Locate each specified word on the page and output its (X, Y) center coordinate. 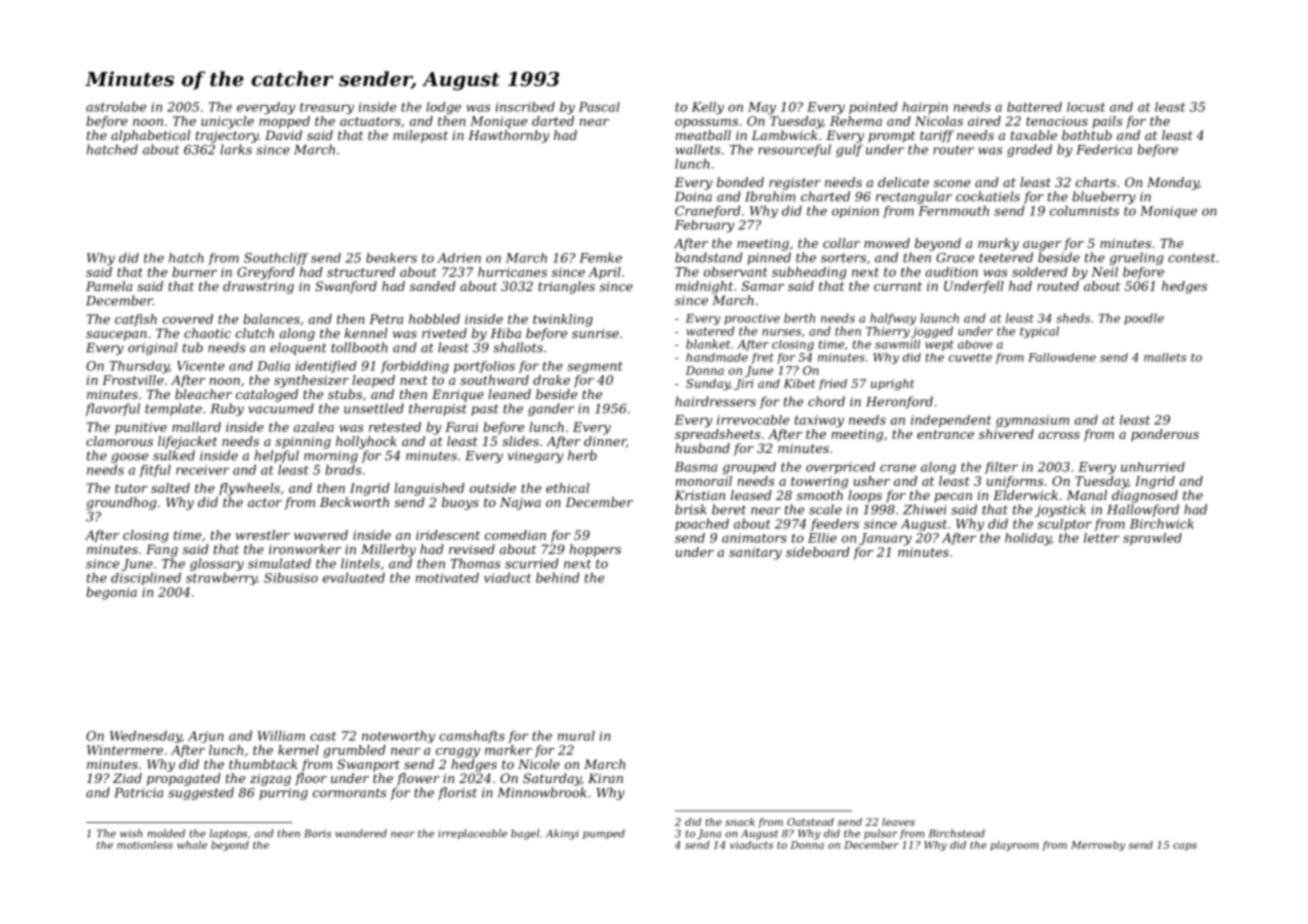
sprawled (1152, 539)
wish (131, 833)
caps (1185, 847)
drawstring (258, 287)
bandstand (708, 257)
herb (582, 455)
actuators (370, 121)
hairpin (925, 108)
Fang (162, 550)
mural (576, 736)
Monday (1173, 183)
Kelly (708, 108)
